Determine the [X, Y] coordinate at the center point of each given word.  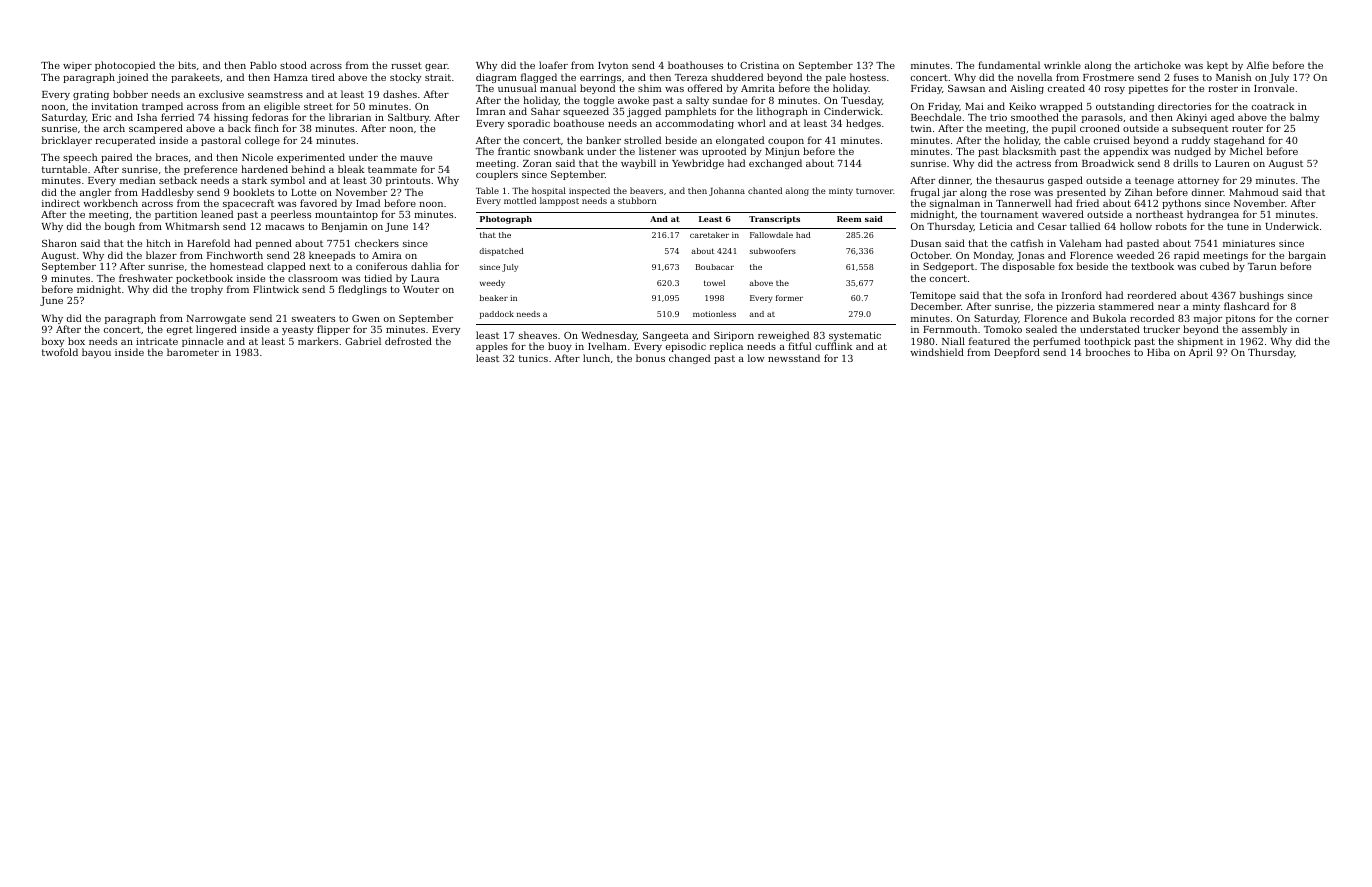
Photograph [506, 220]
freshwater [146, 278]
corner [1312, 319]
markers [318, 341]
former [789, 298]
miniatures [1249, 243]
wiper [77, 66]
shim [650, 88]
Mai [974, 106]
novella [1034, 77]
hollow [1136, 226]
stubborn [637, 200]
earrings [600, 79]
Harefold [208, 243]
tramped [162, 107]
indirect [61, 203]
